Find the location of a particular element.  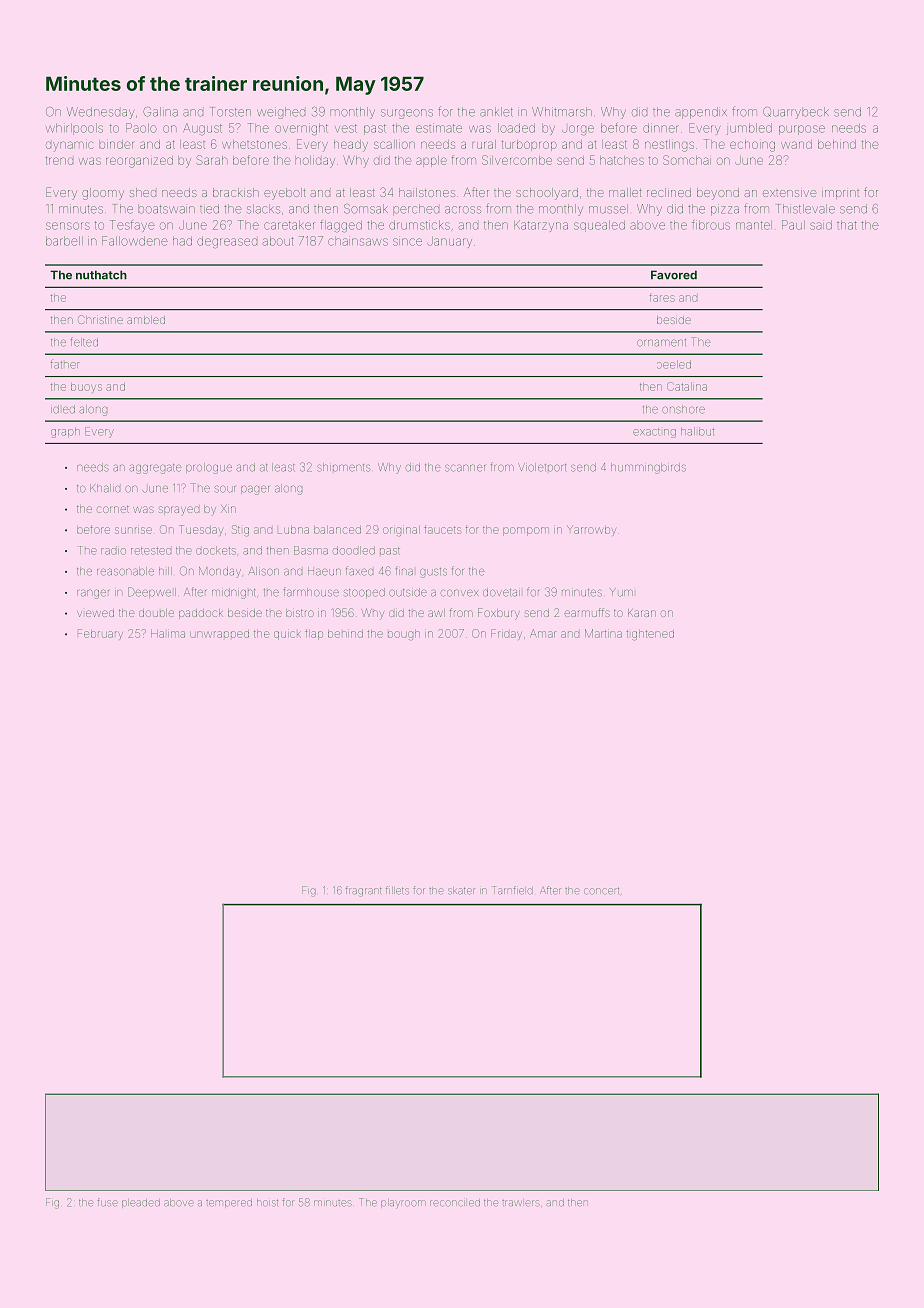

heady is located at coordinates (351, 146).
